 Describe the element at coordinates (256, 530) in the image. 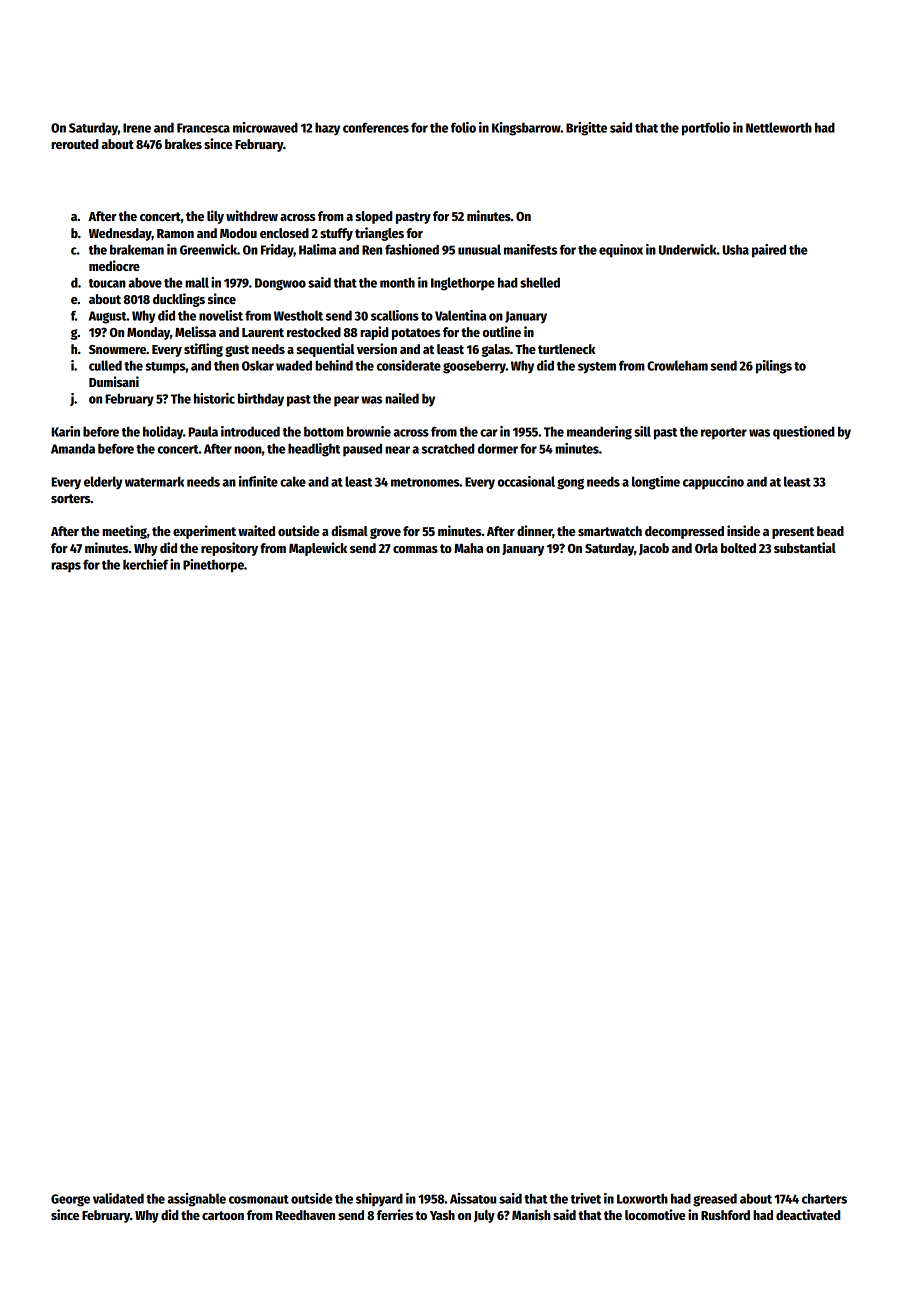

I see `waited` at that location.
